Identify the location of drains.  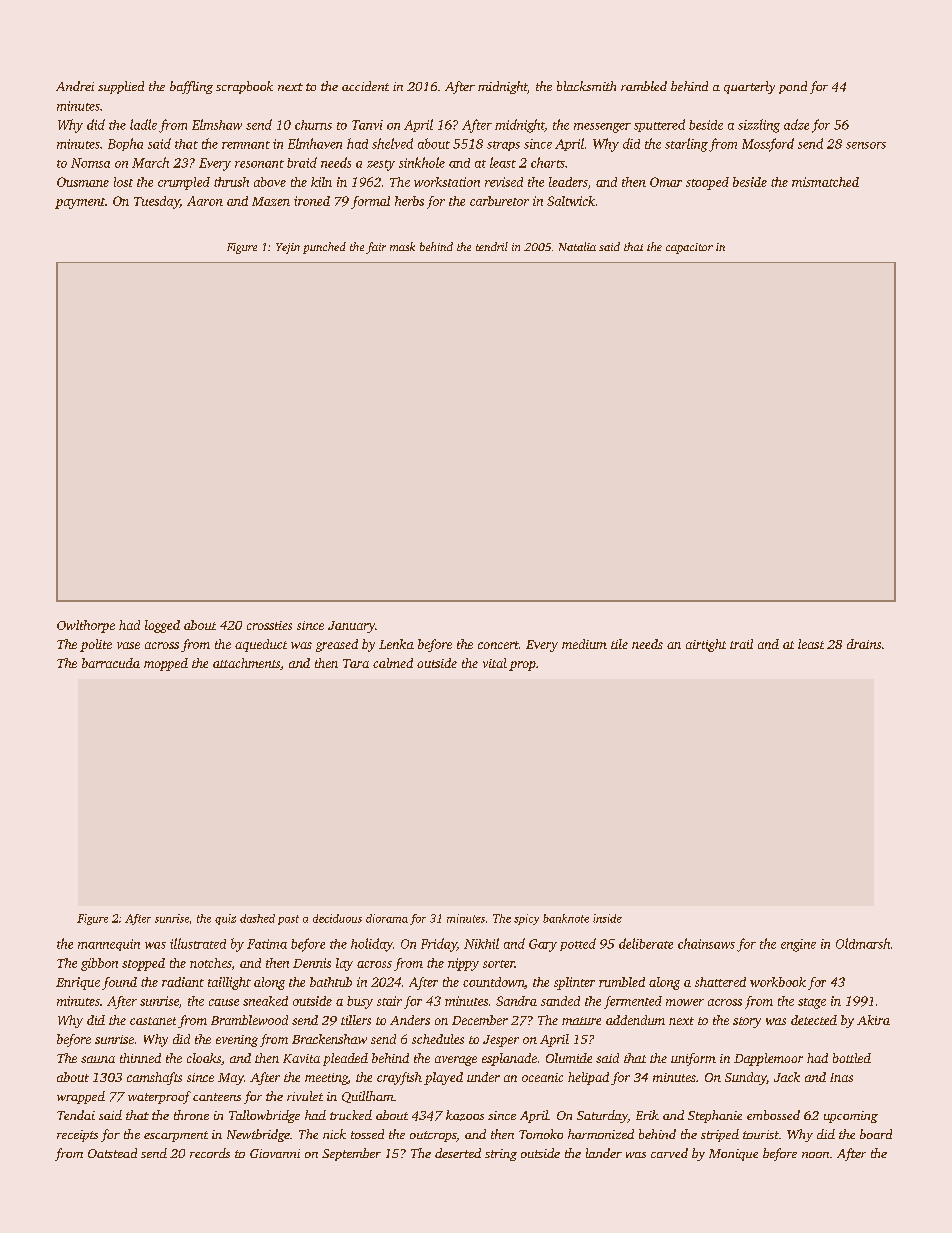
(864, 644).
